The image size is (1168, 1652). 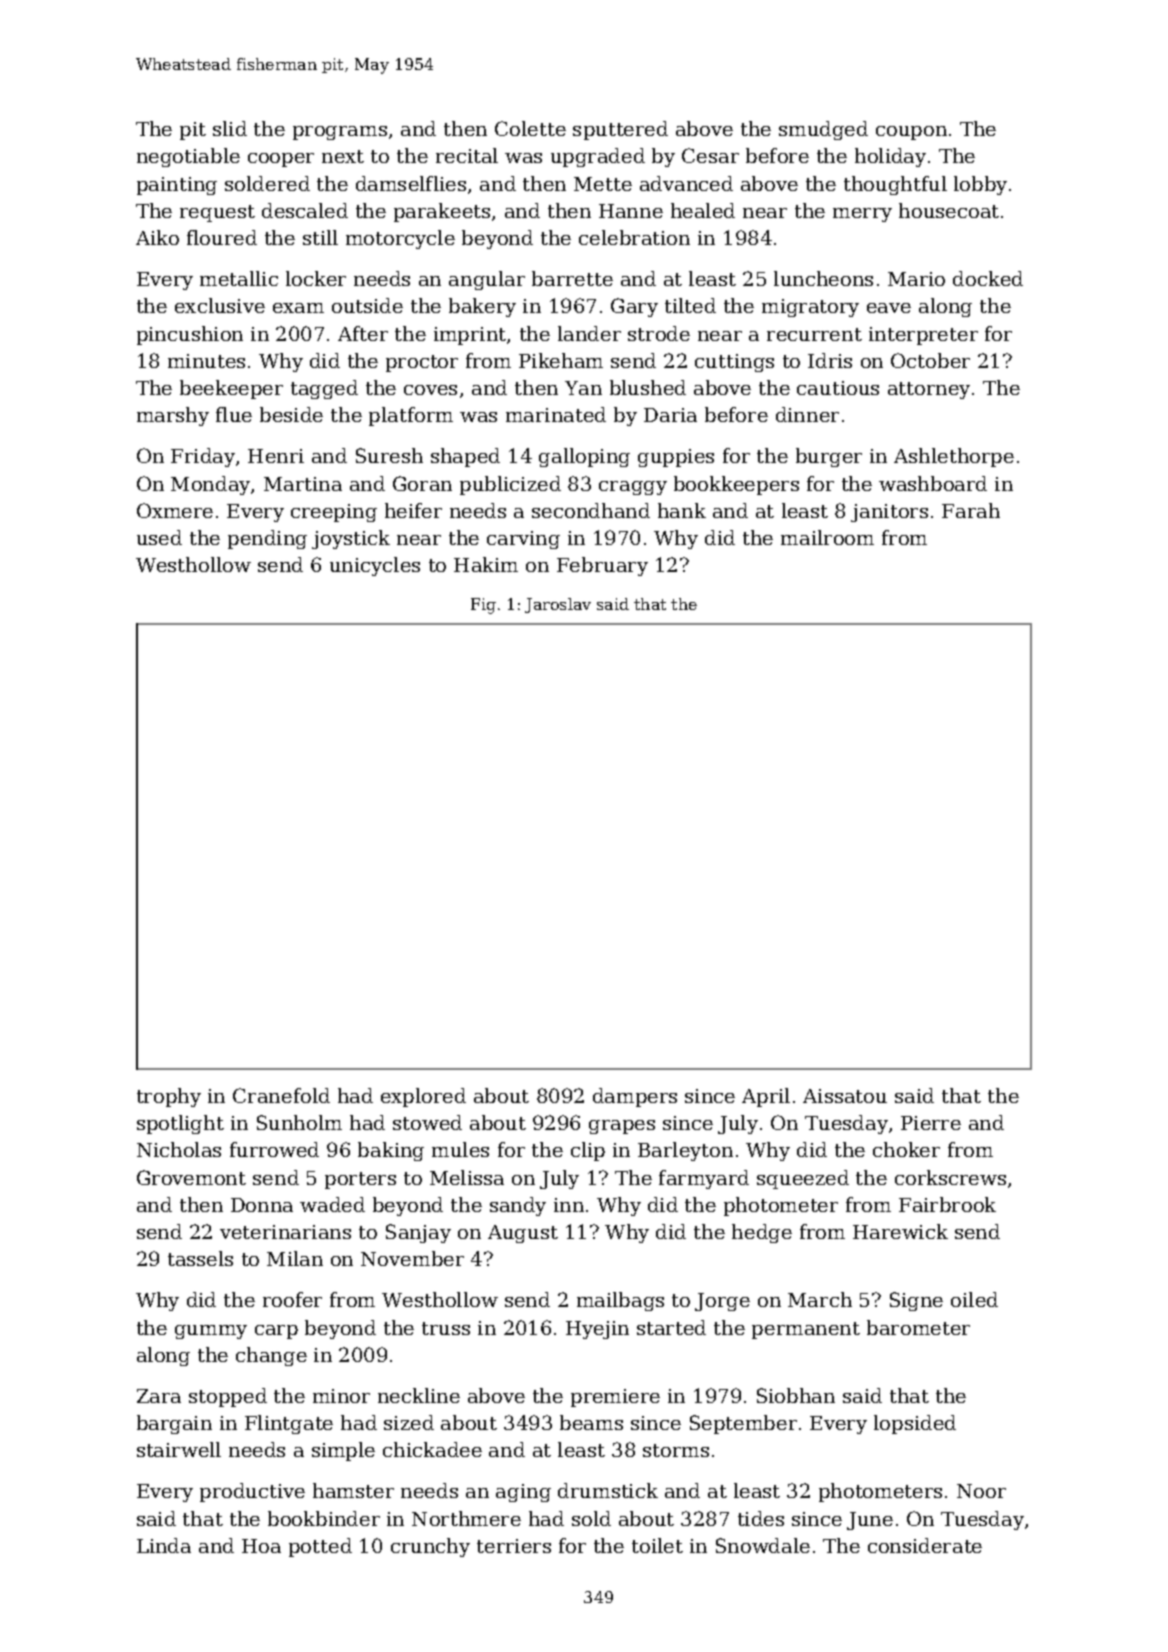 What do you see at coordinates (281, 1095) in the image?
I see `Cranefold` at bounding box center [281, 1095].
